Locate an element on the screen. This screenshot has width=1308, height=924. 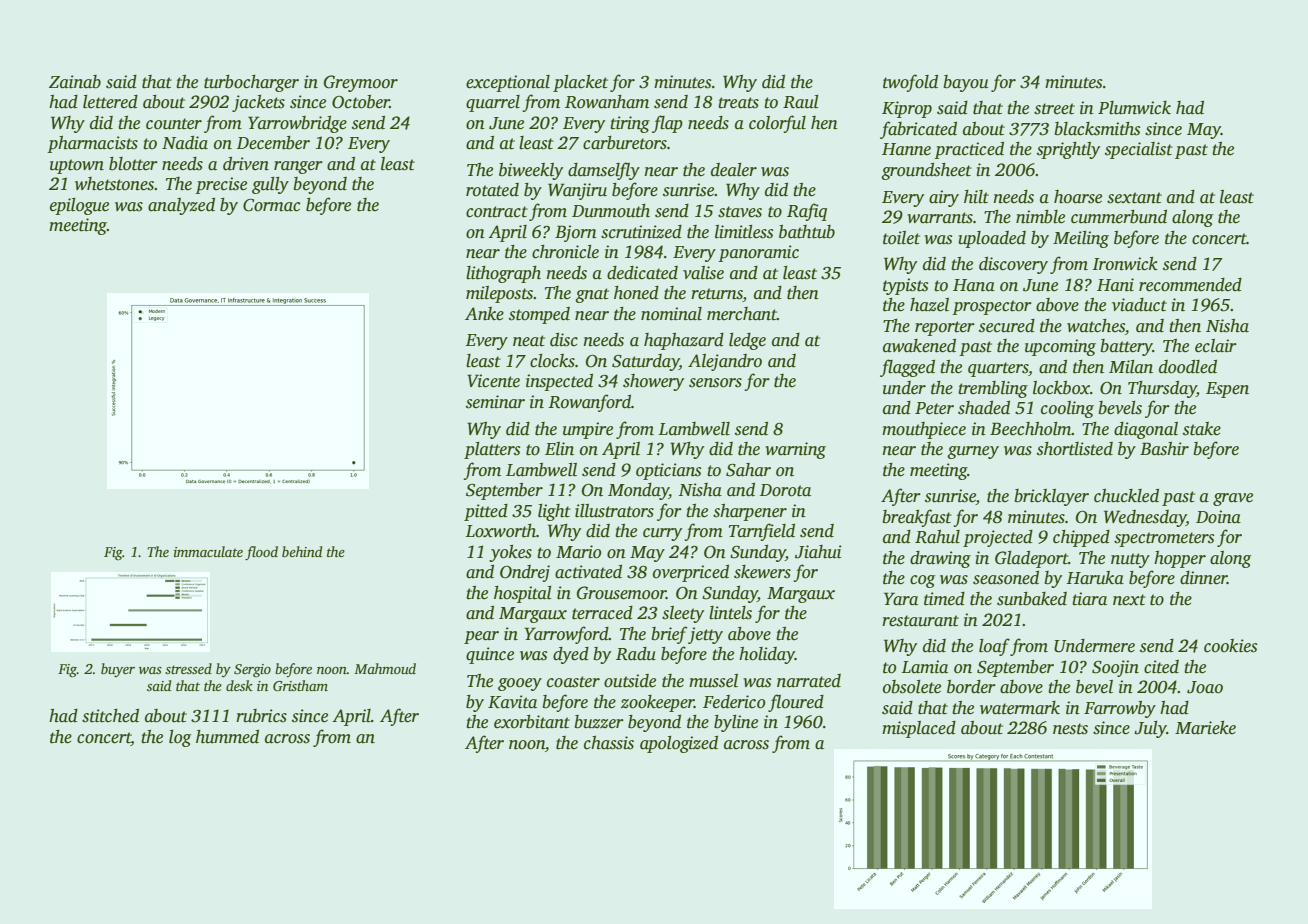
immaculate is located at coordinates (208, 551).
